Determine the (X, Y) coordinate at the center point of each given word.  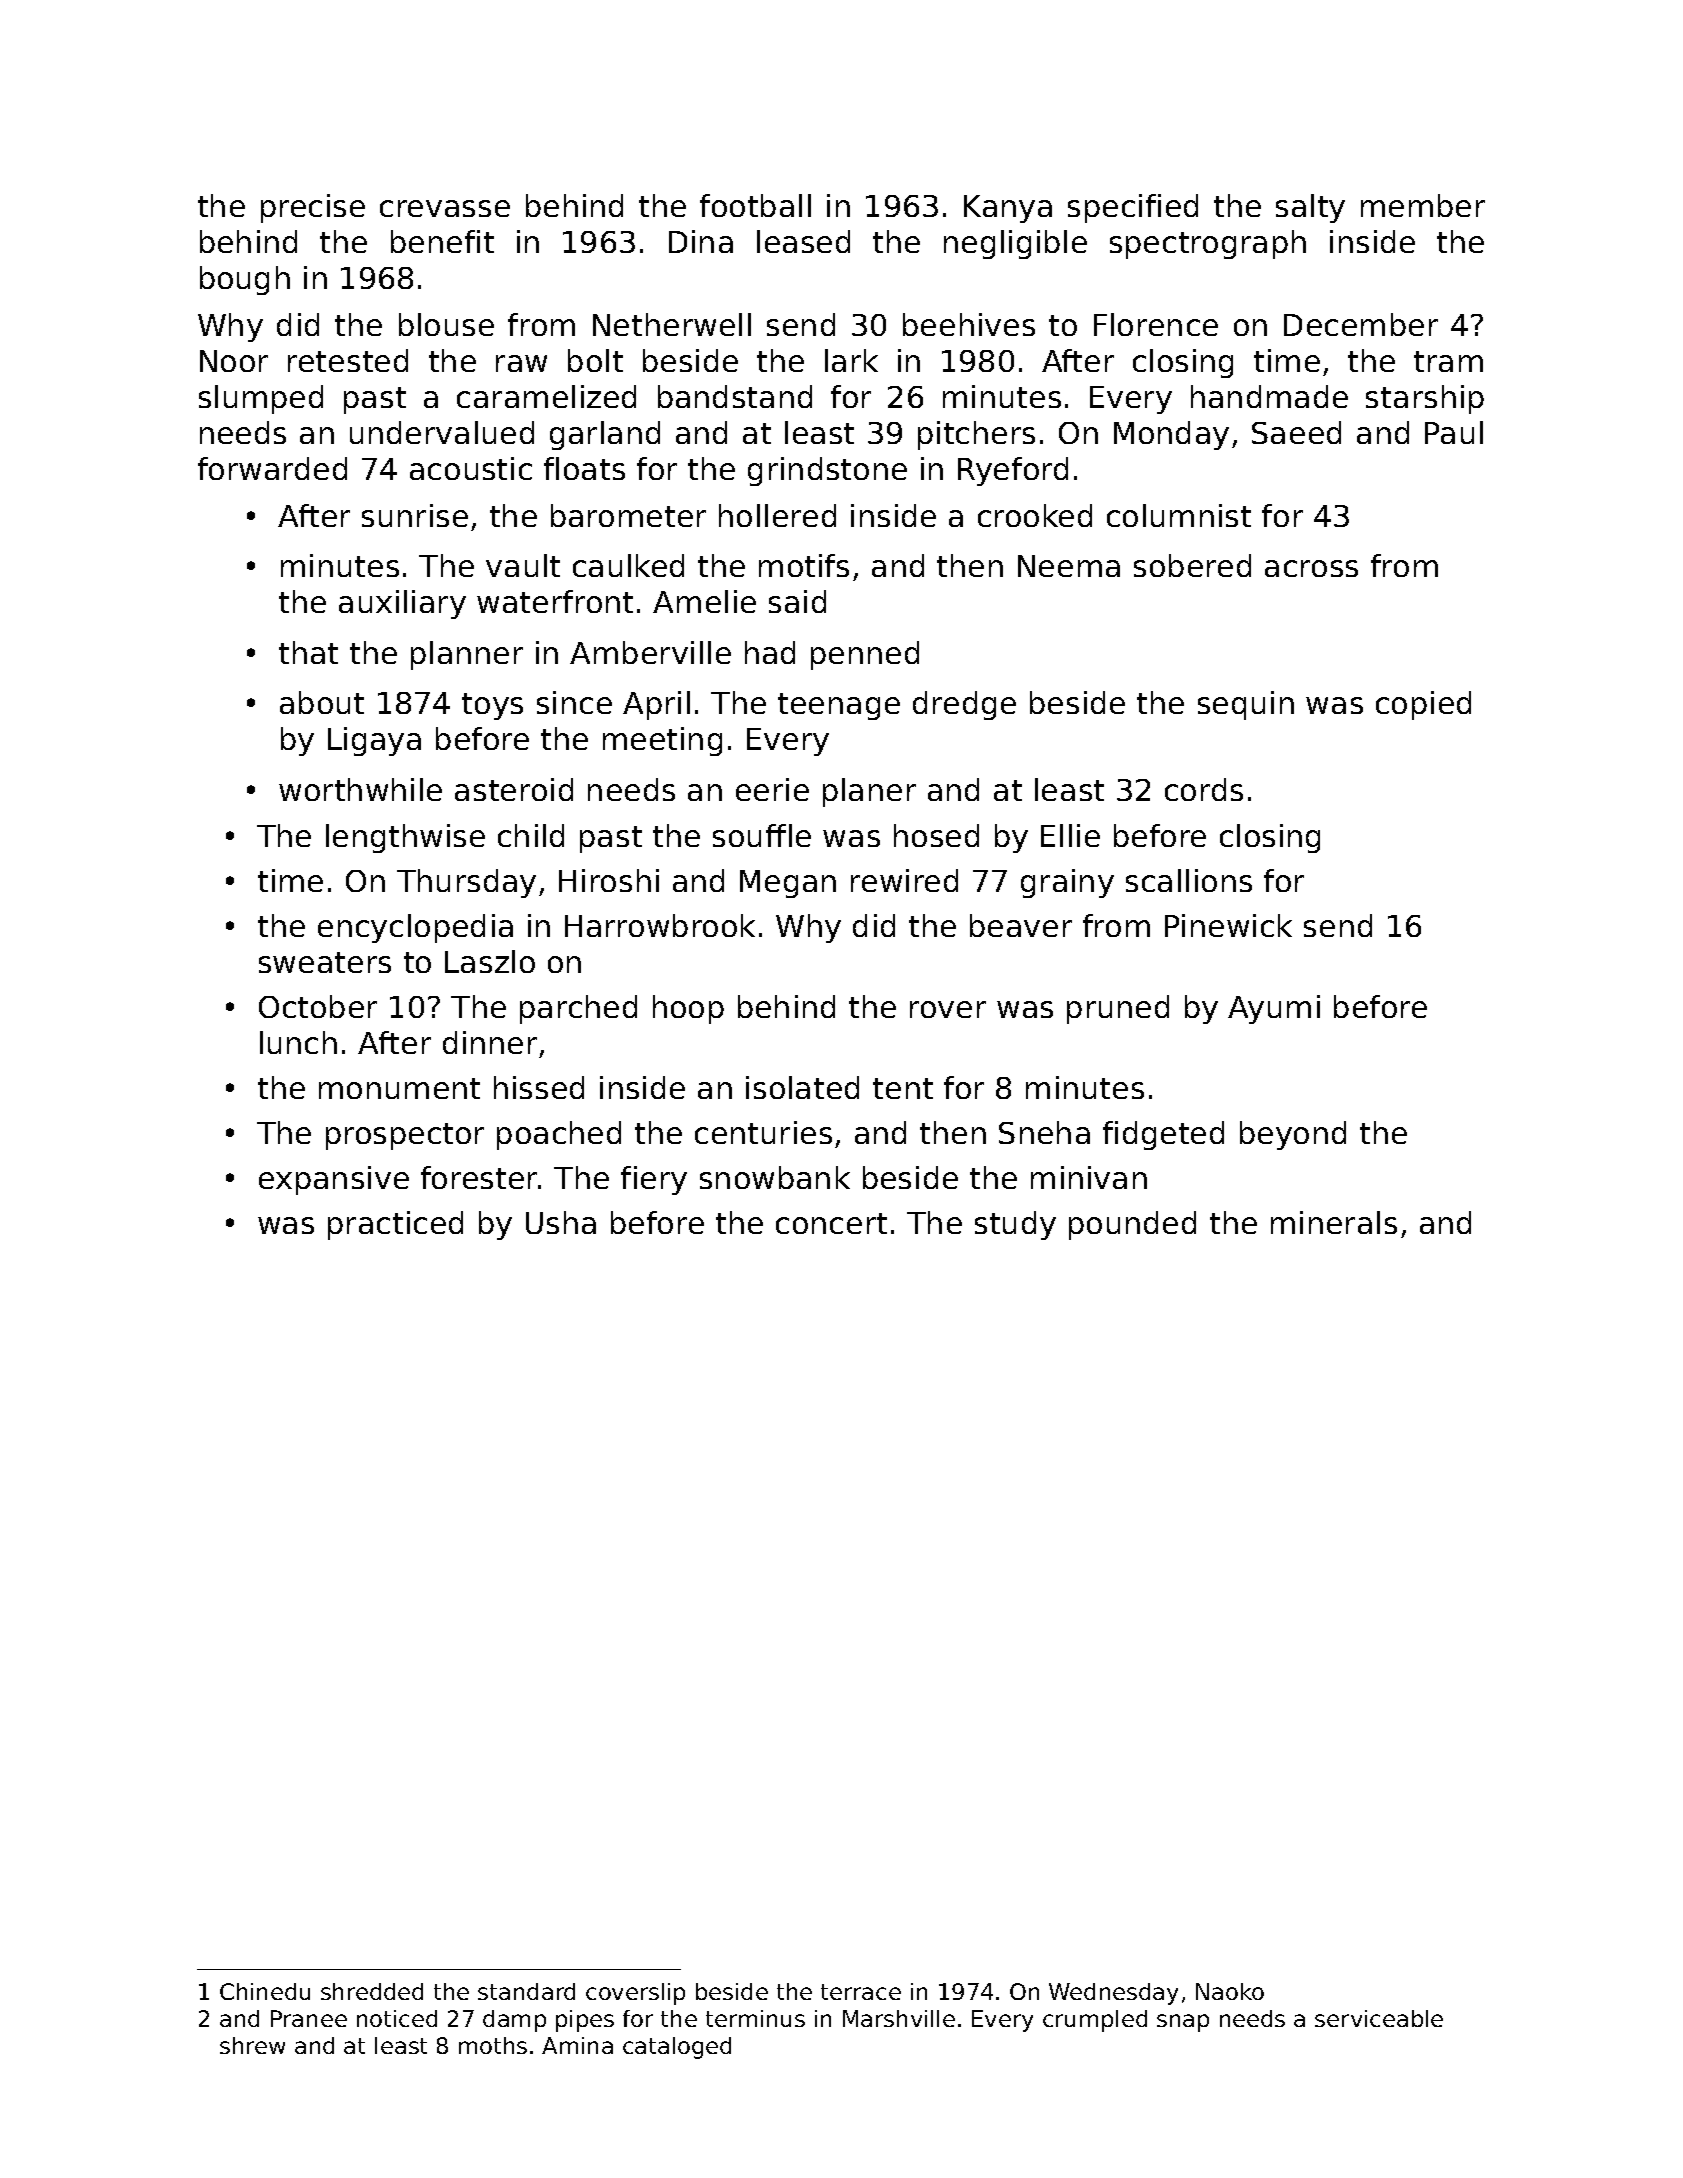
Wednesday (1113, 1994)
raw (521, 363)
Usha (561, 1222)
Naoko (1230, 1991)
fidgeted (1163, 1135)
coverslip (635, 1994)
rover (948, 1009)
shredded (372, 1991)
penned (865, 655)
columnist (1179, 515)
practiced (395, 1225)
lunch (298, 1042)
